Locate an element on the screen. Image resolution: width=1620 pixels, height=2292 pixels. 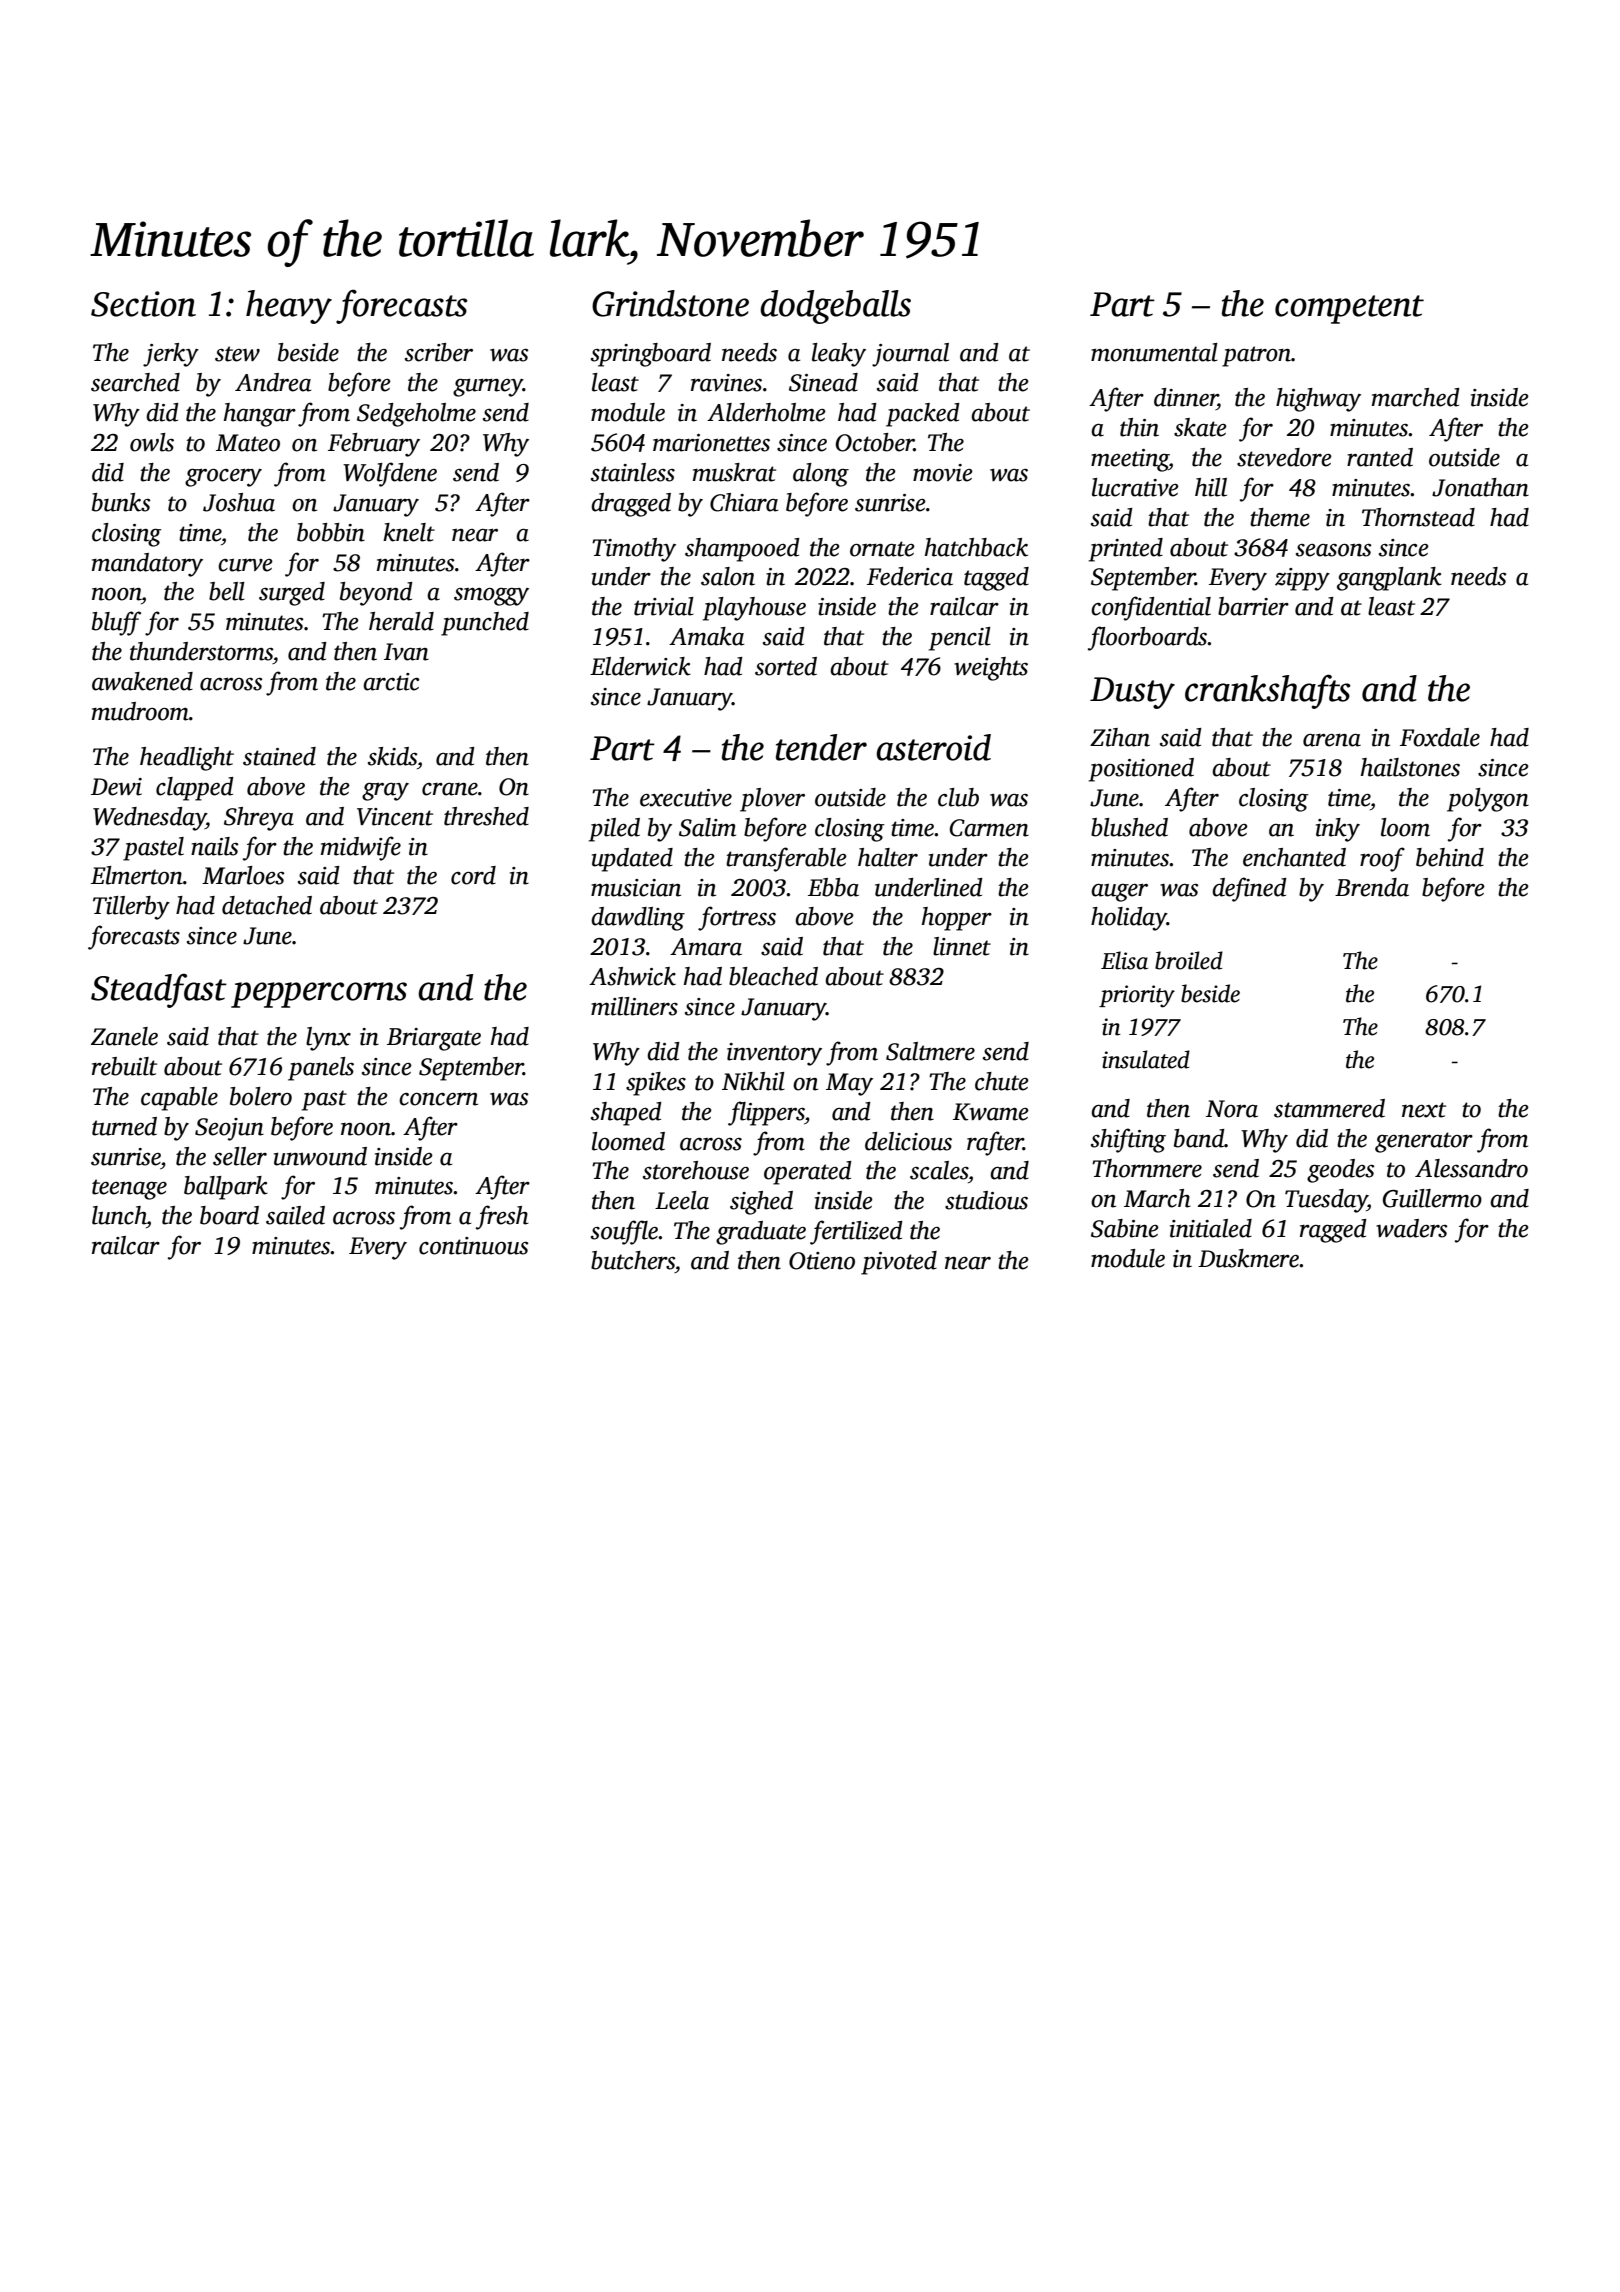
Brenda is located at coordinates (1372, 887).
